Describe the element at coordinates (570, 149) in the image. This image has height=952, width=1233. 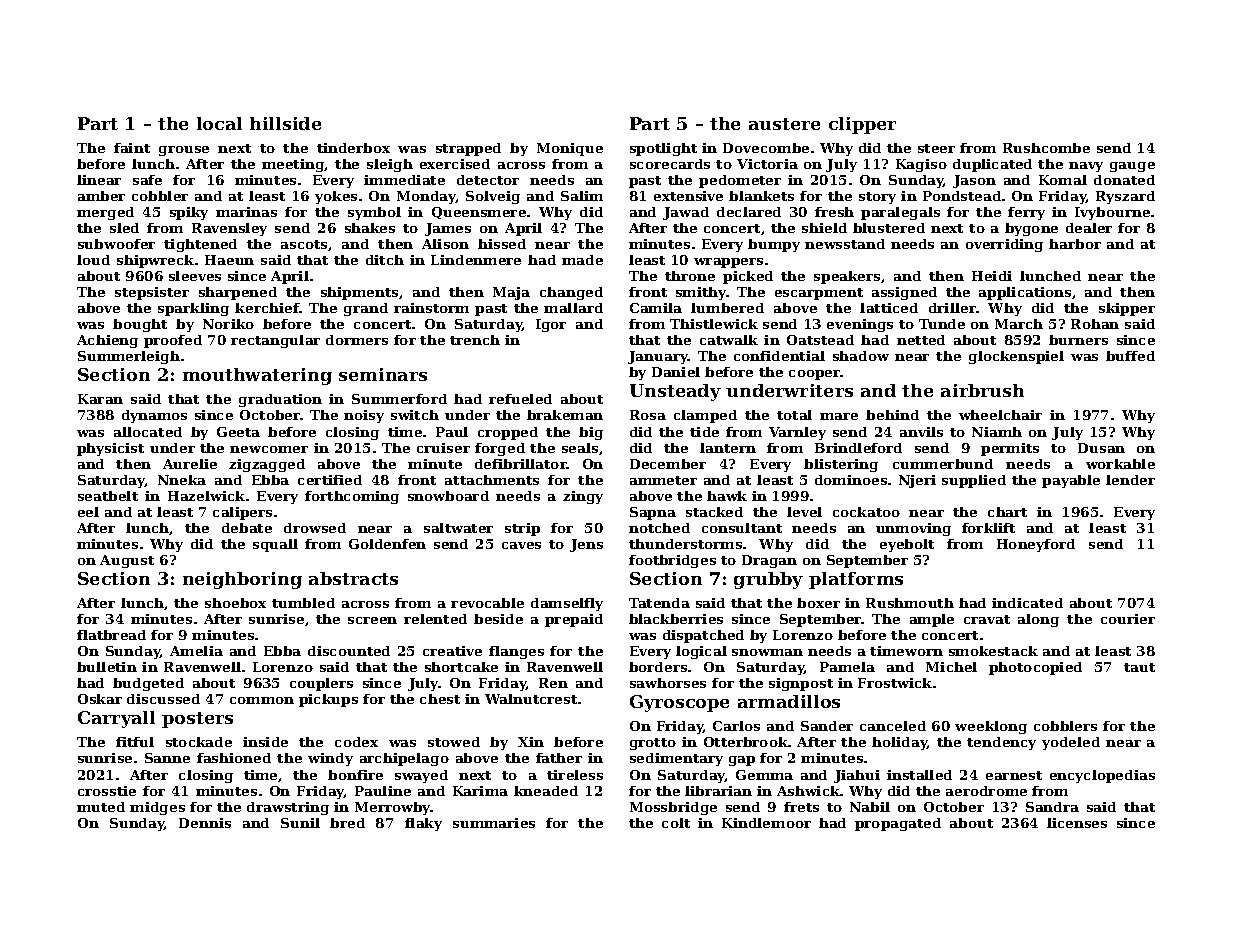
I see `Monique` at that location.
